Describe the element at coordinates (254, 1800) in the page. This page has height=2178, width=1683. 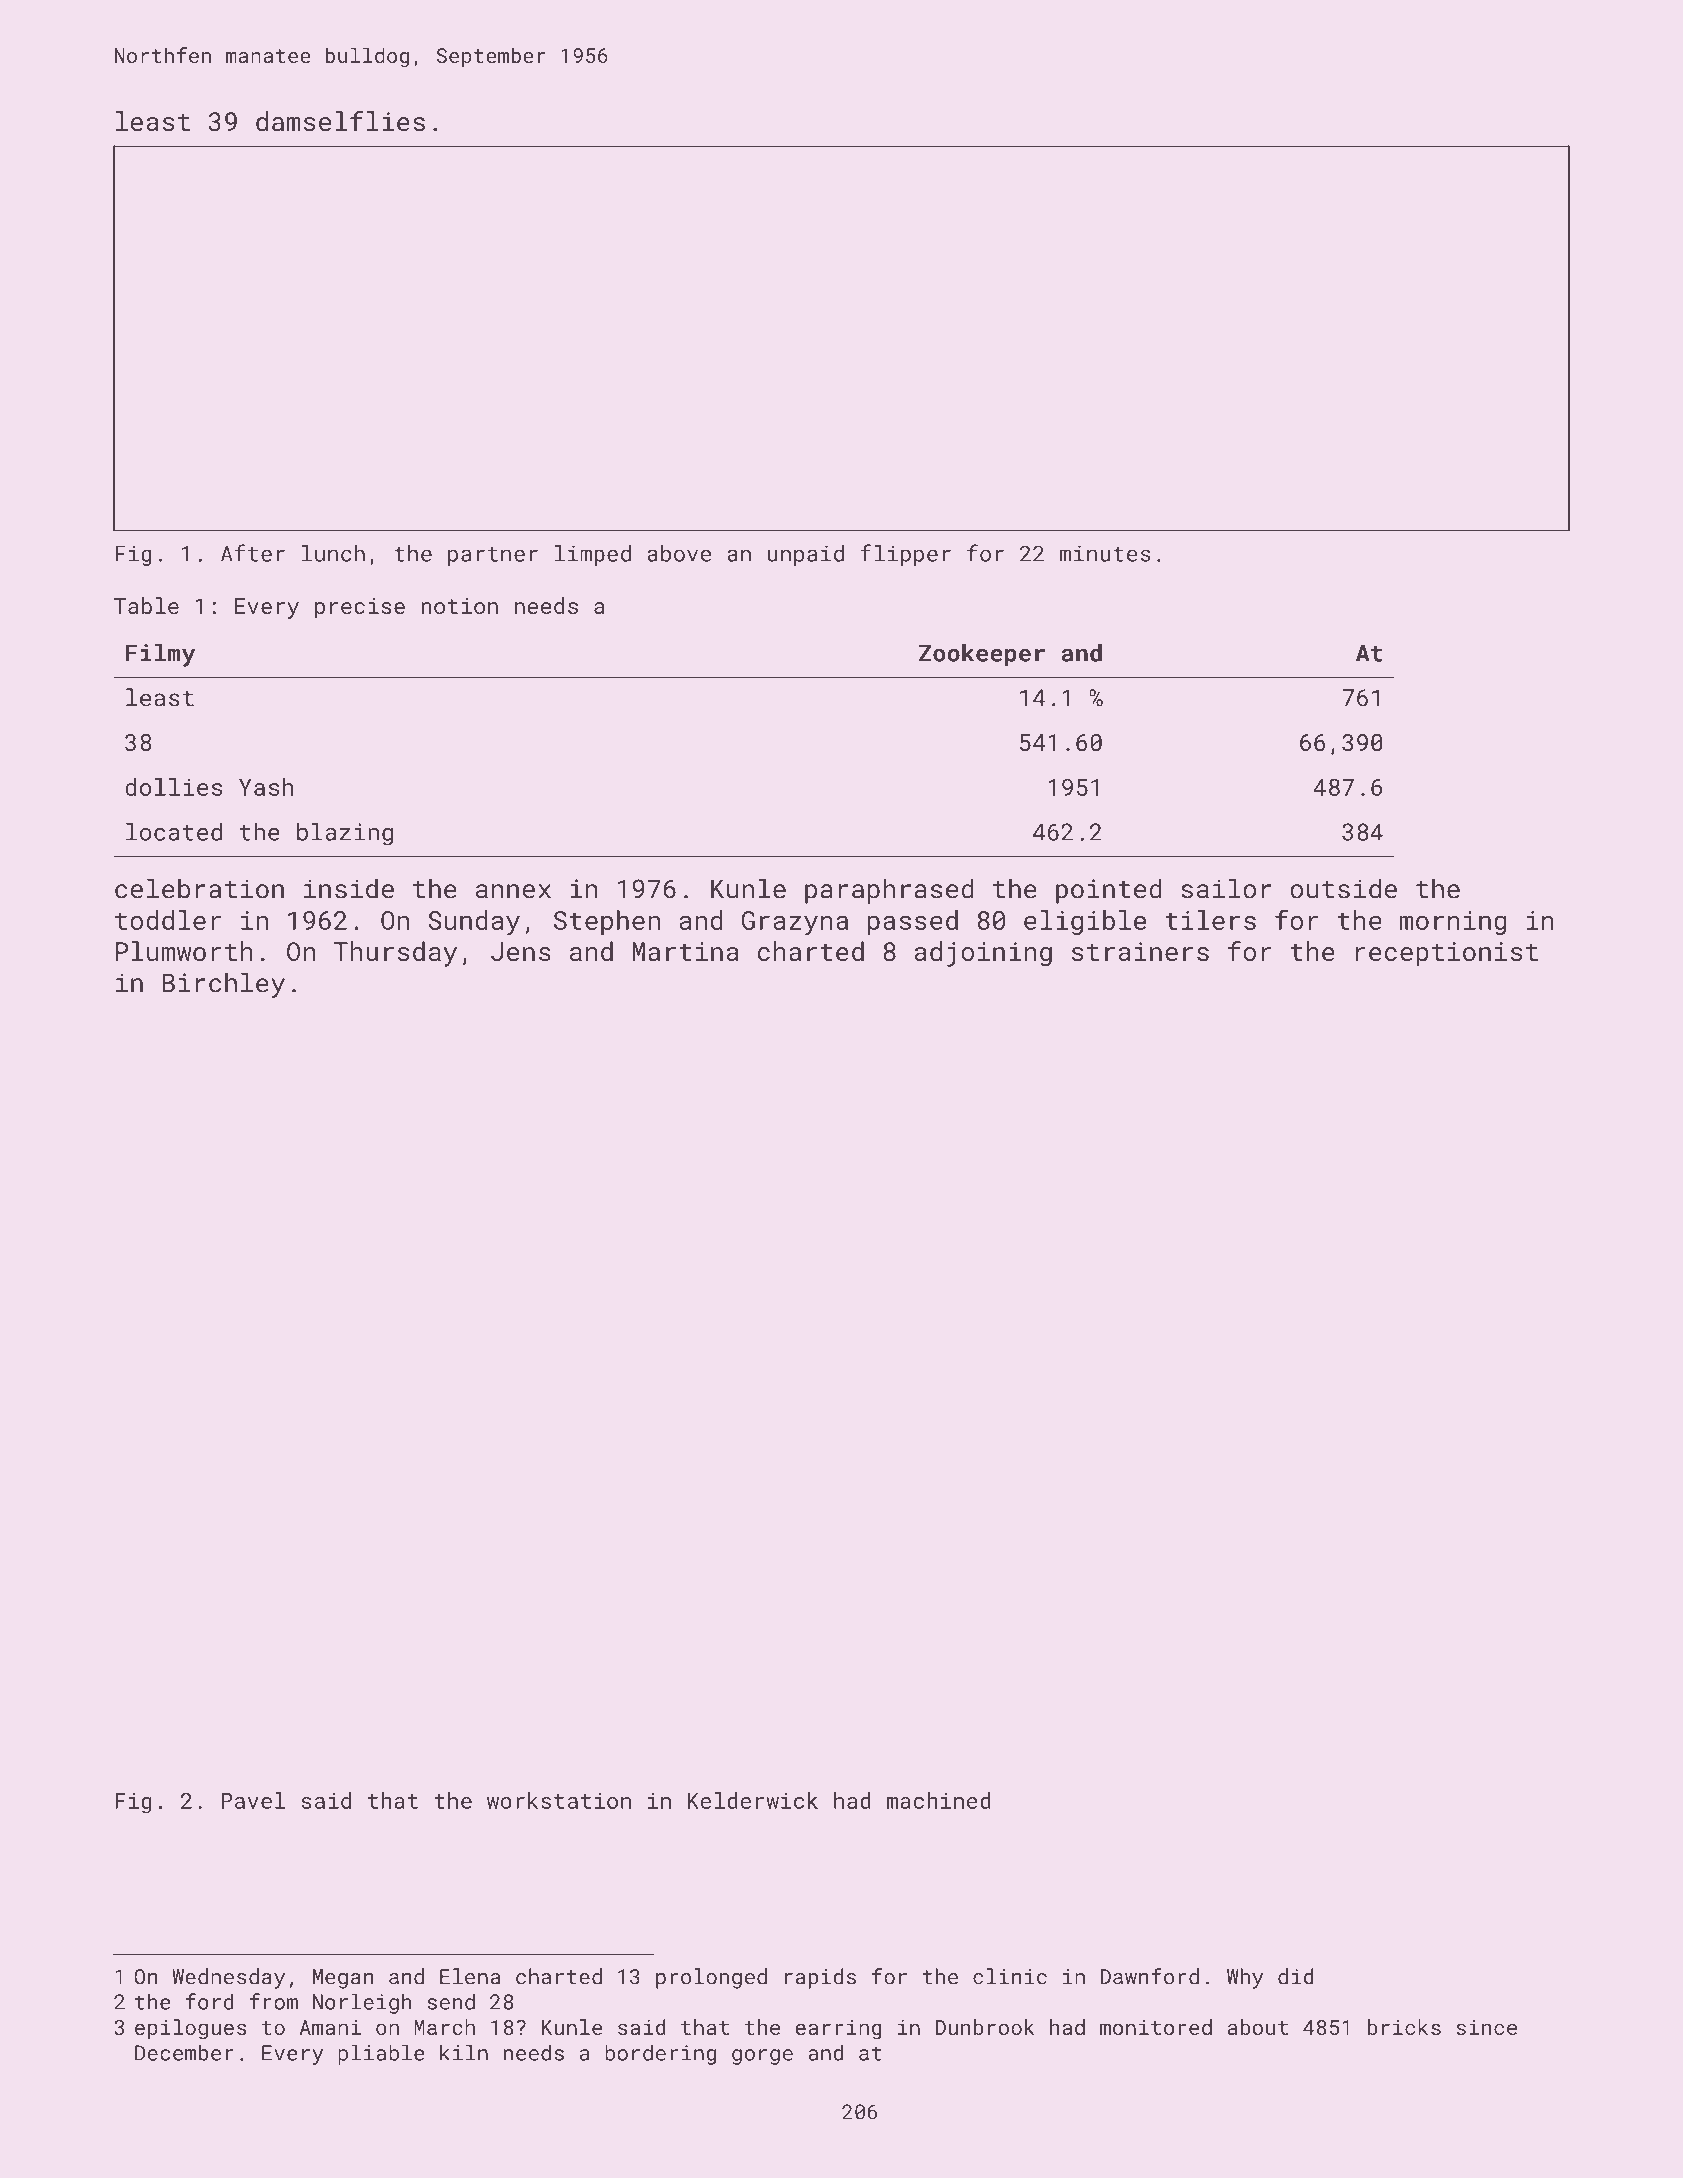
I see `Pavel` at that location.
